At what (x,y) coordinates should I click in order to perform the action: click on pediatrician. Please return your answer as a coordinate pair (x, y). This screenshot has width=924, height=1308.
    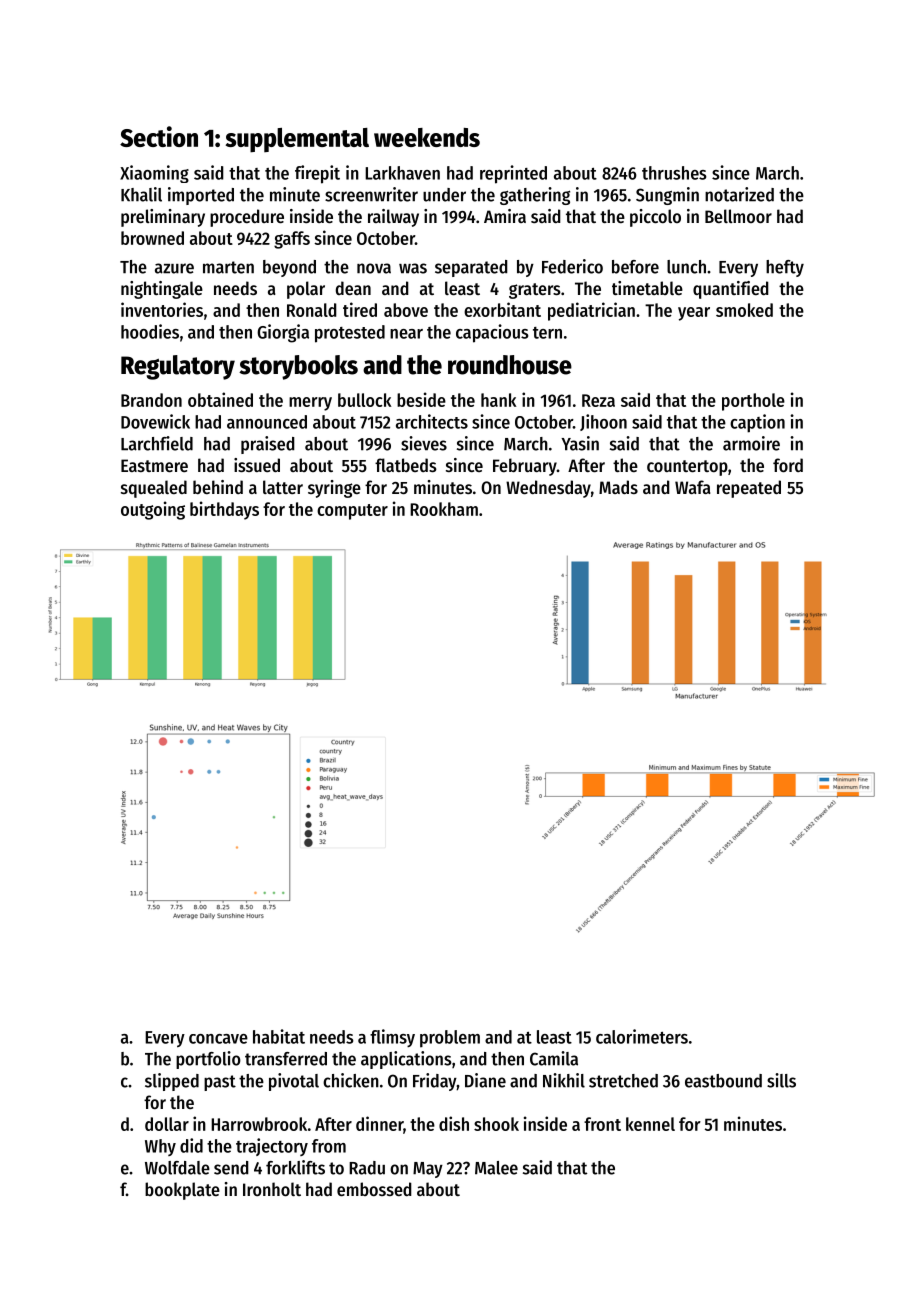
    Looking at the image, I should click on (591, 311).
